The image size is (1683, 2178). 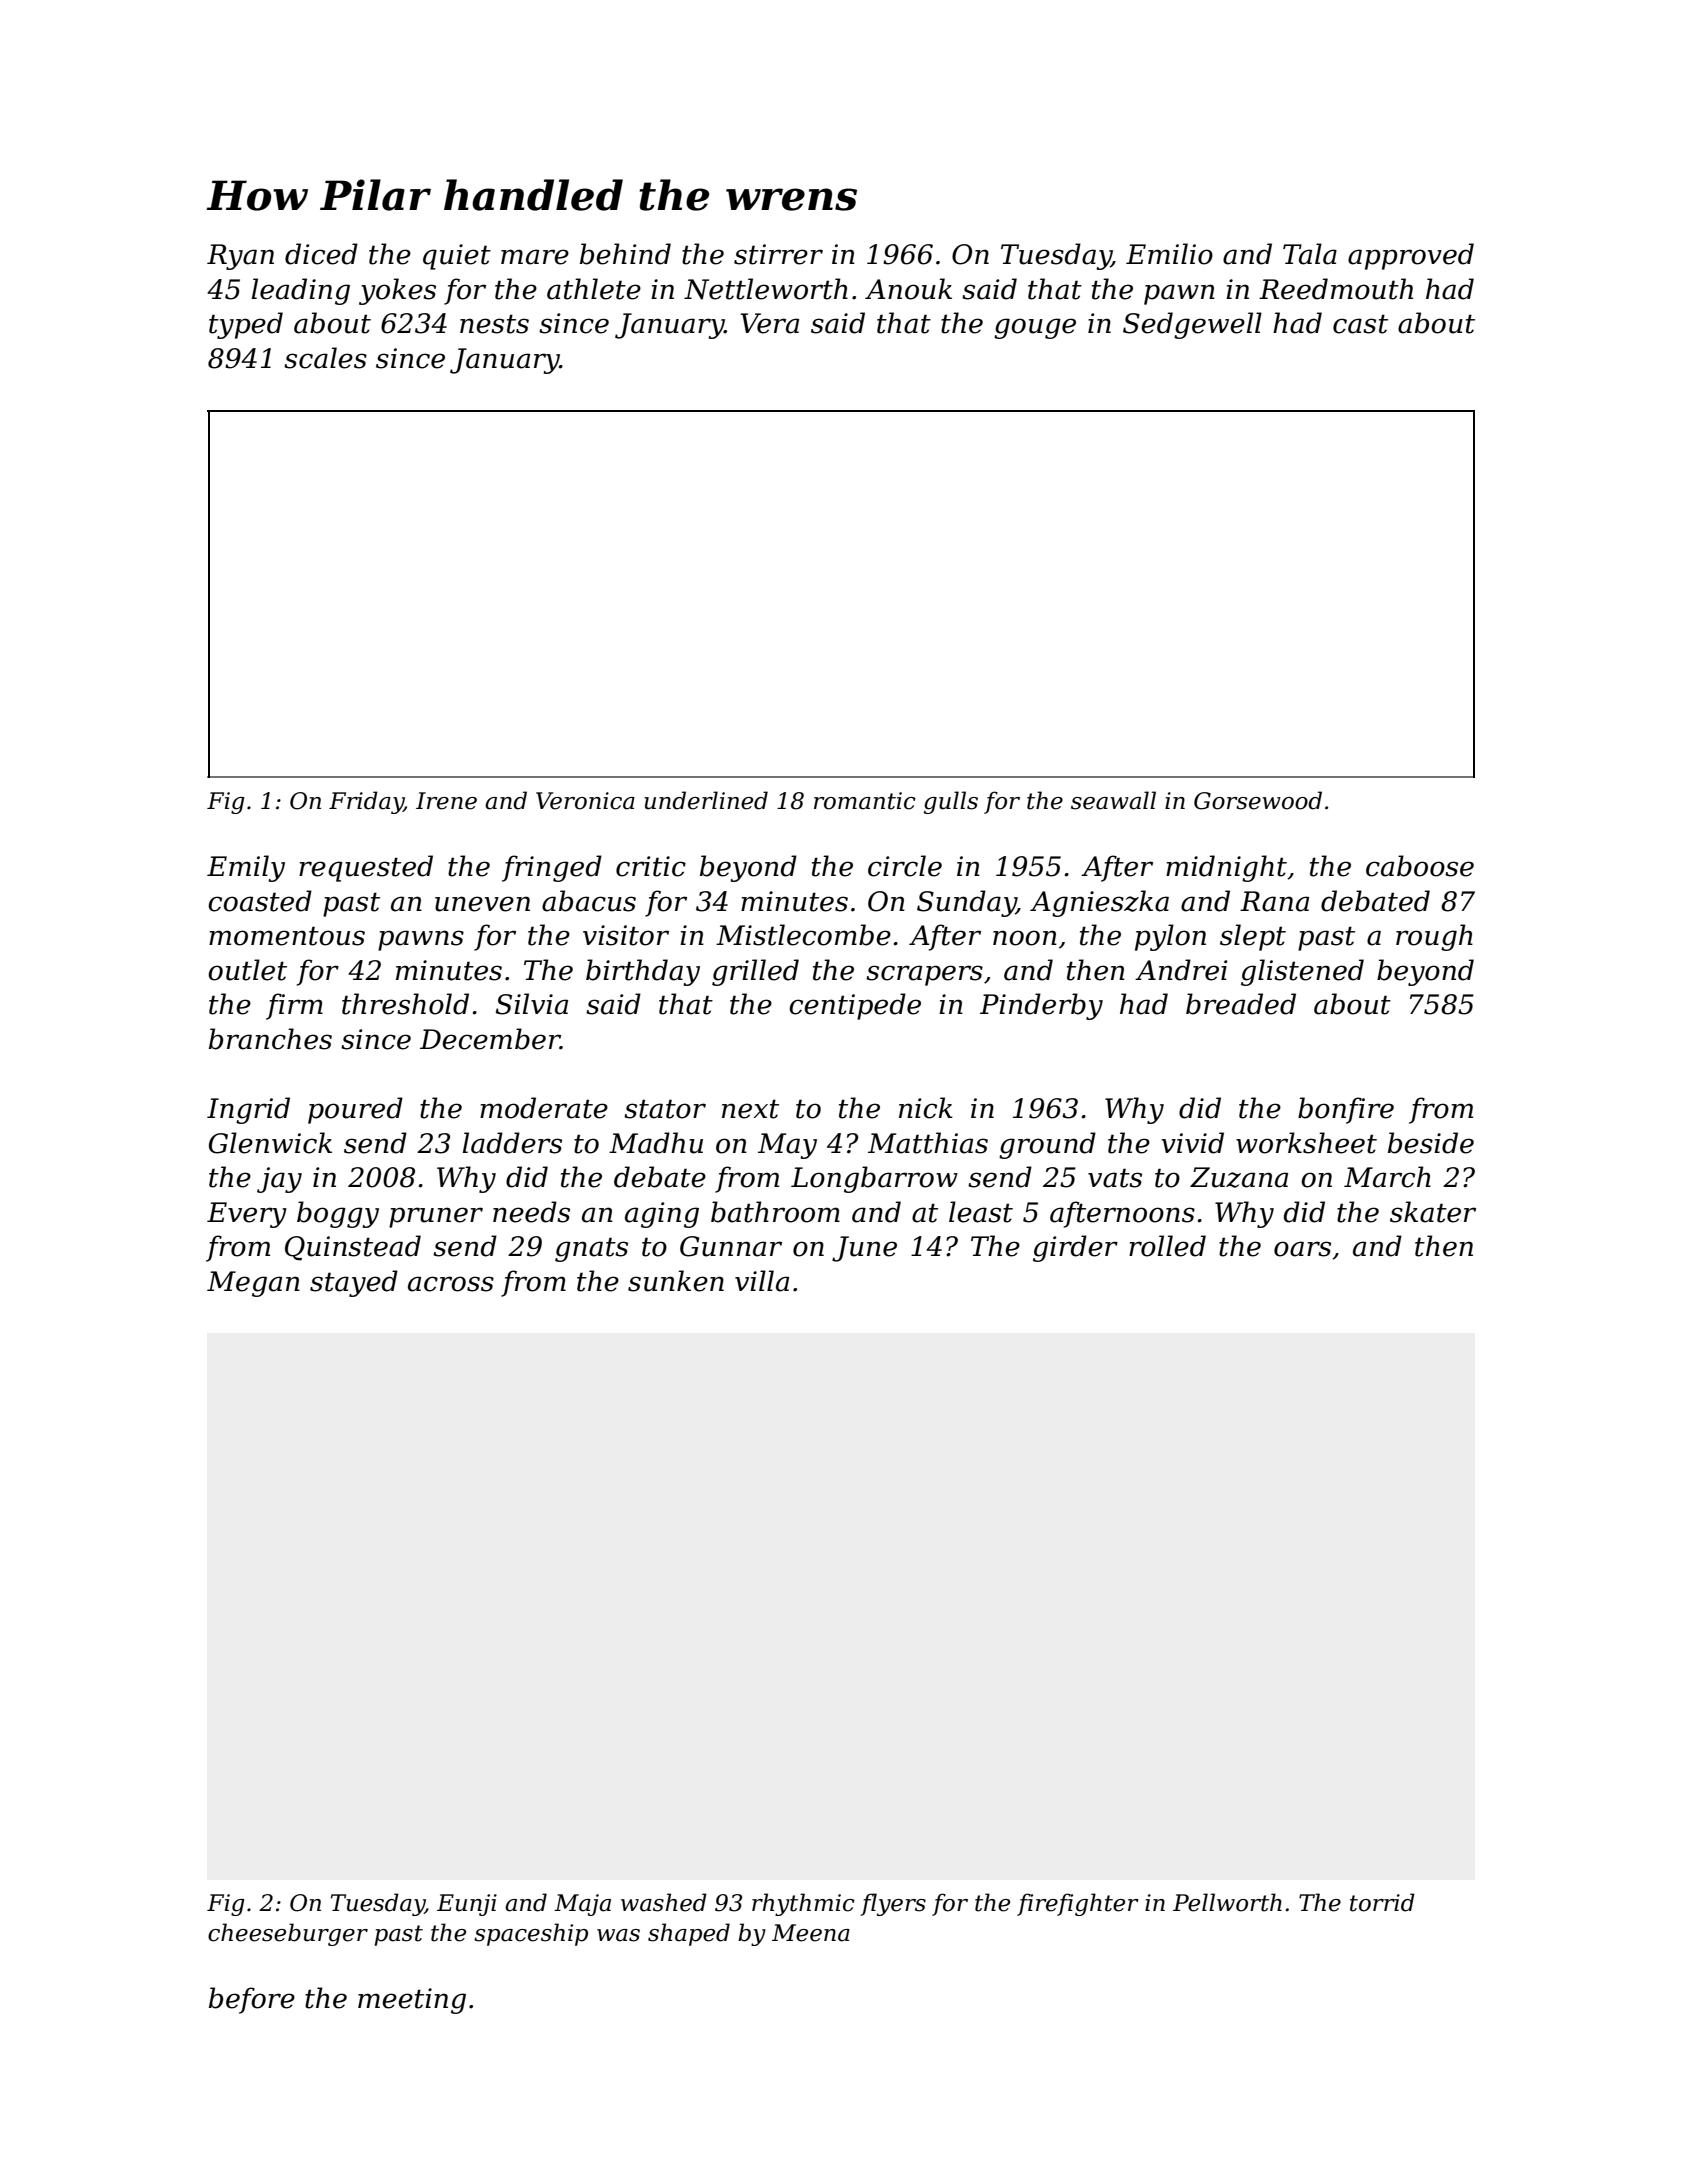 I want to click on before, so click(x=252, y=2000).
